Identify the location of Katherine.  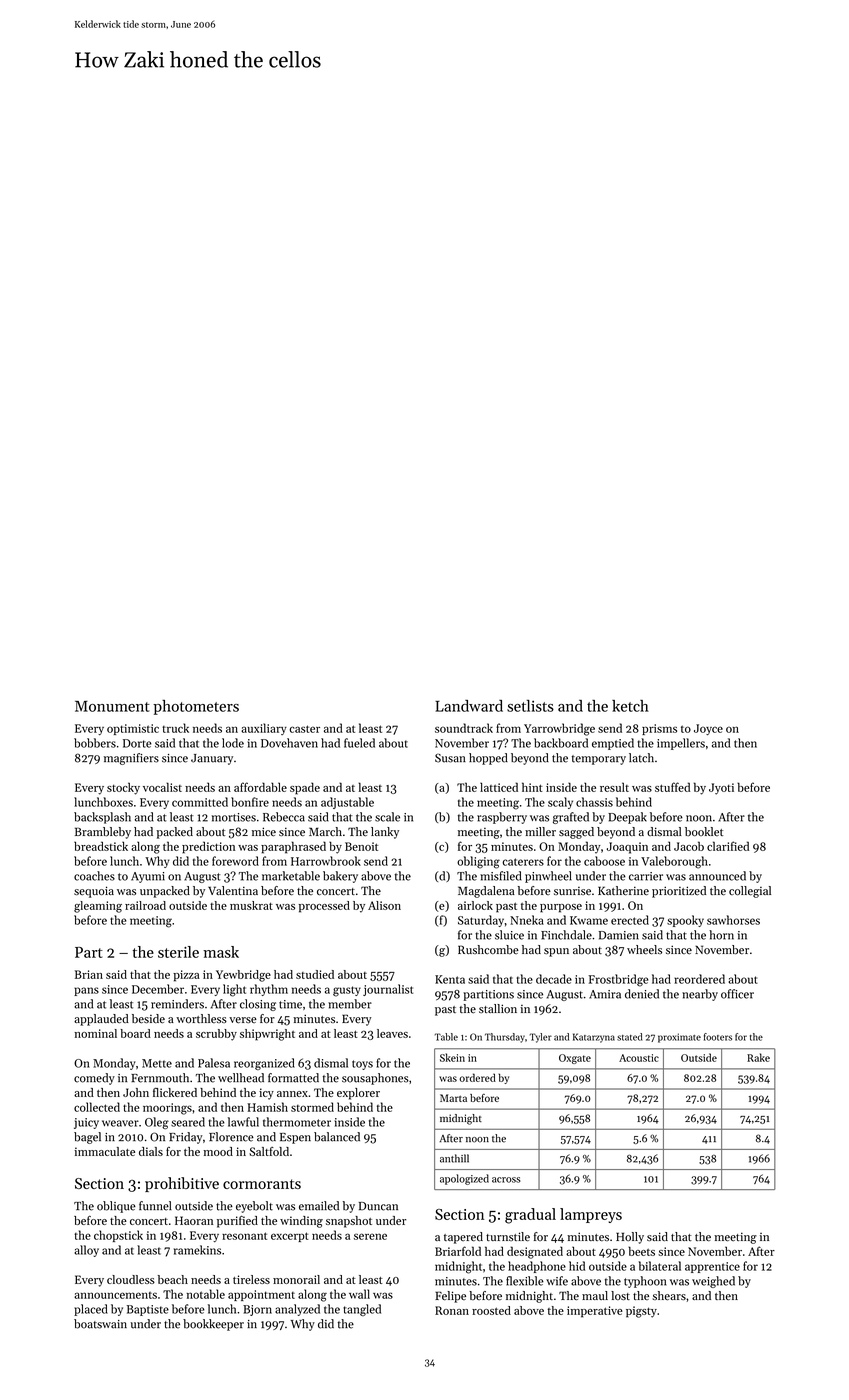
(623, 891).
